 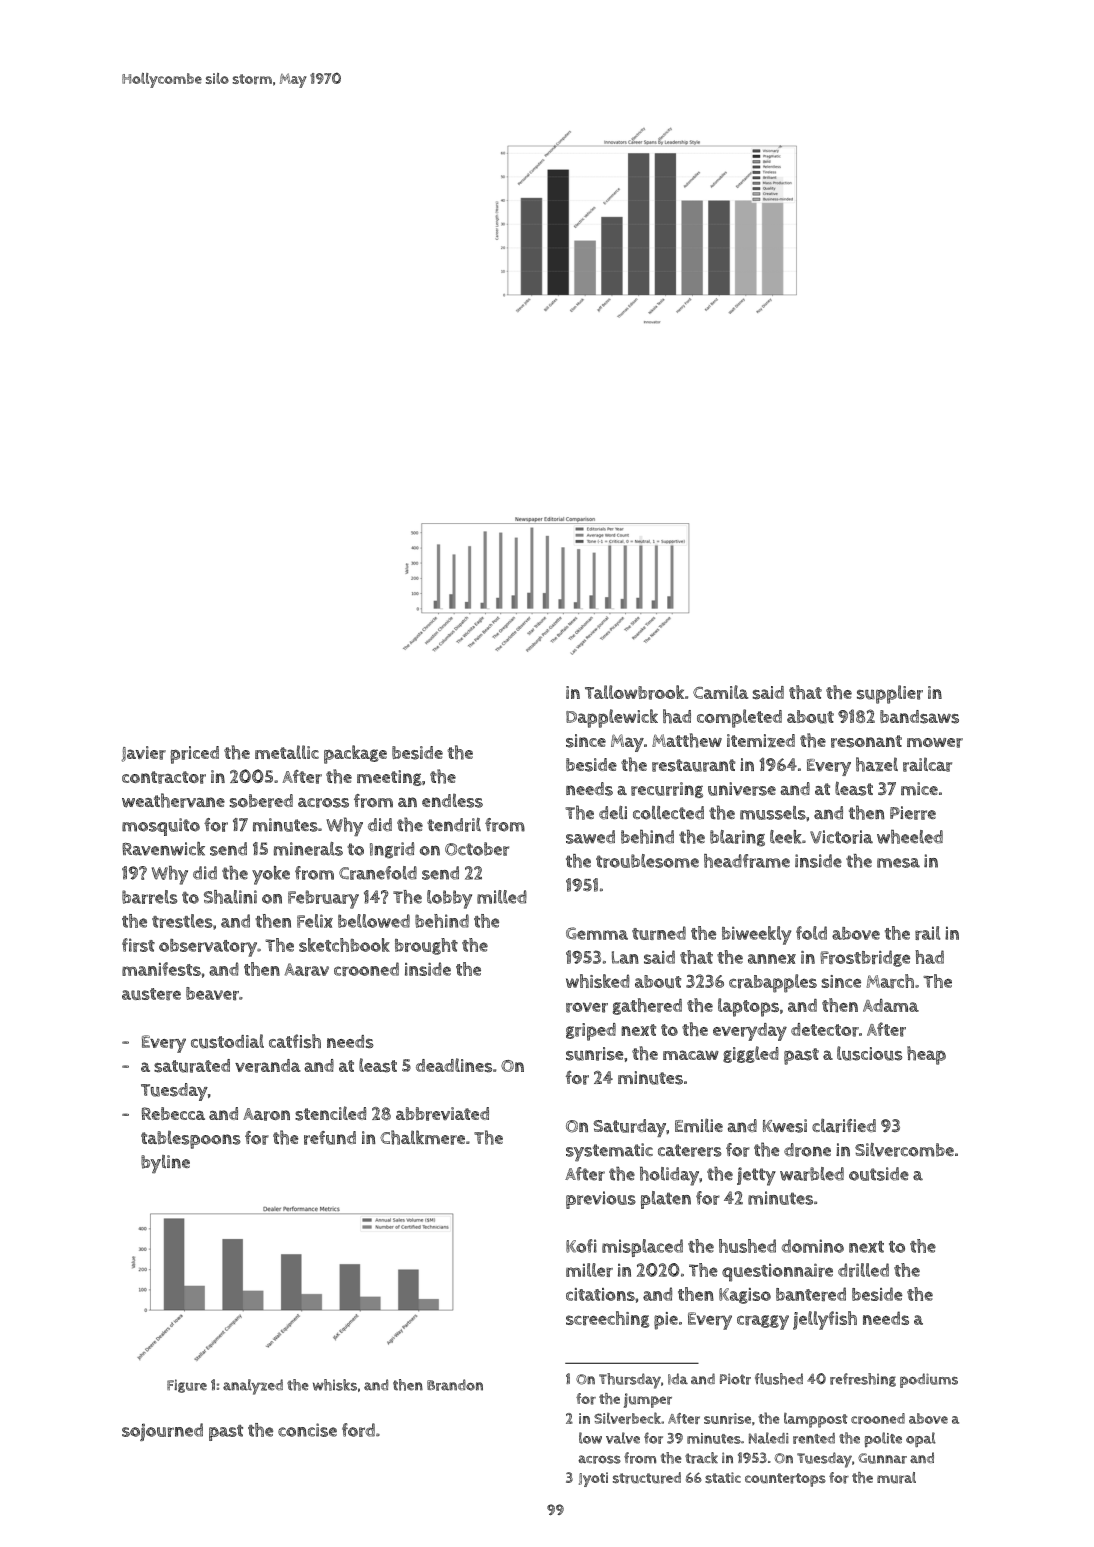 What do you see at coordinates (634, 692) in the screenshot?
I see `Tallowbrook` at bounding box center [634, 692].
